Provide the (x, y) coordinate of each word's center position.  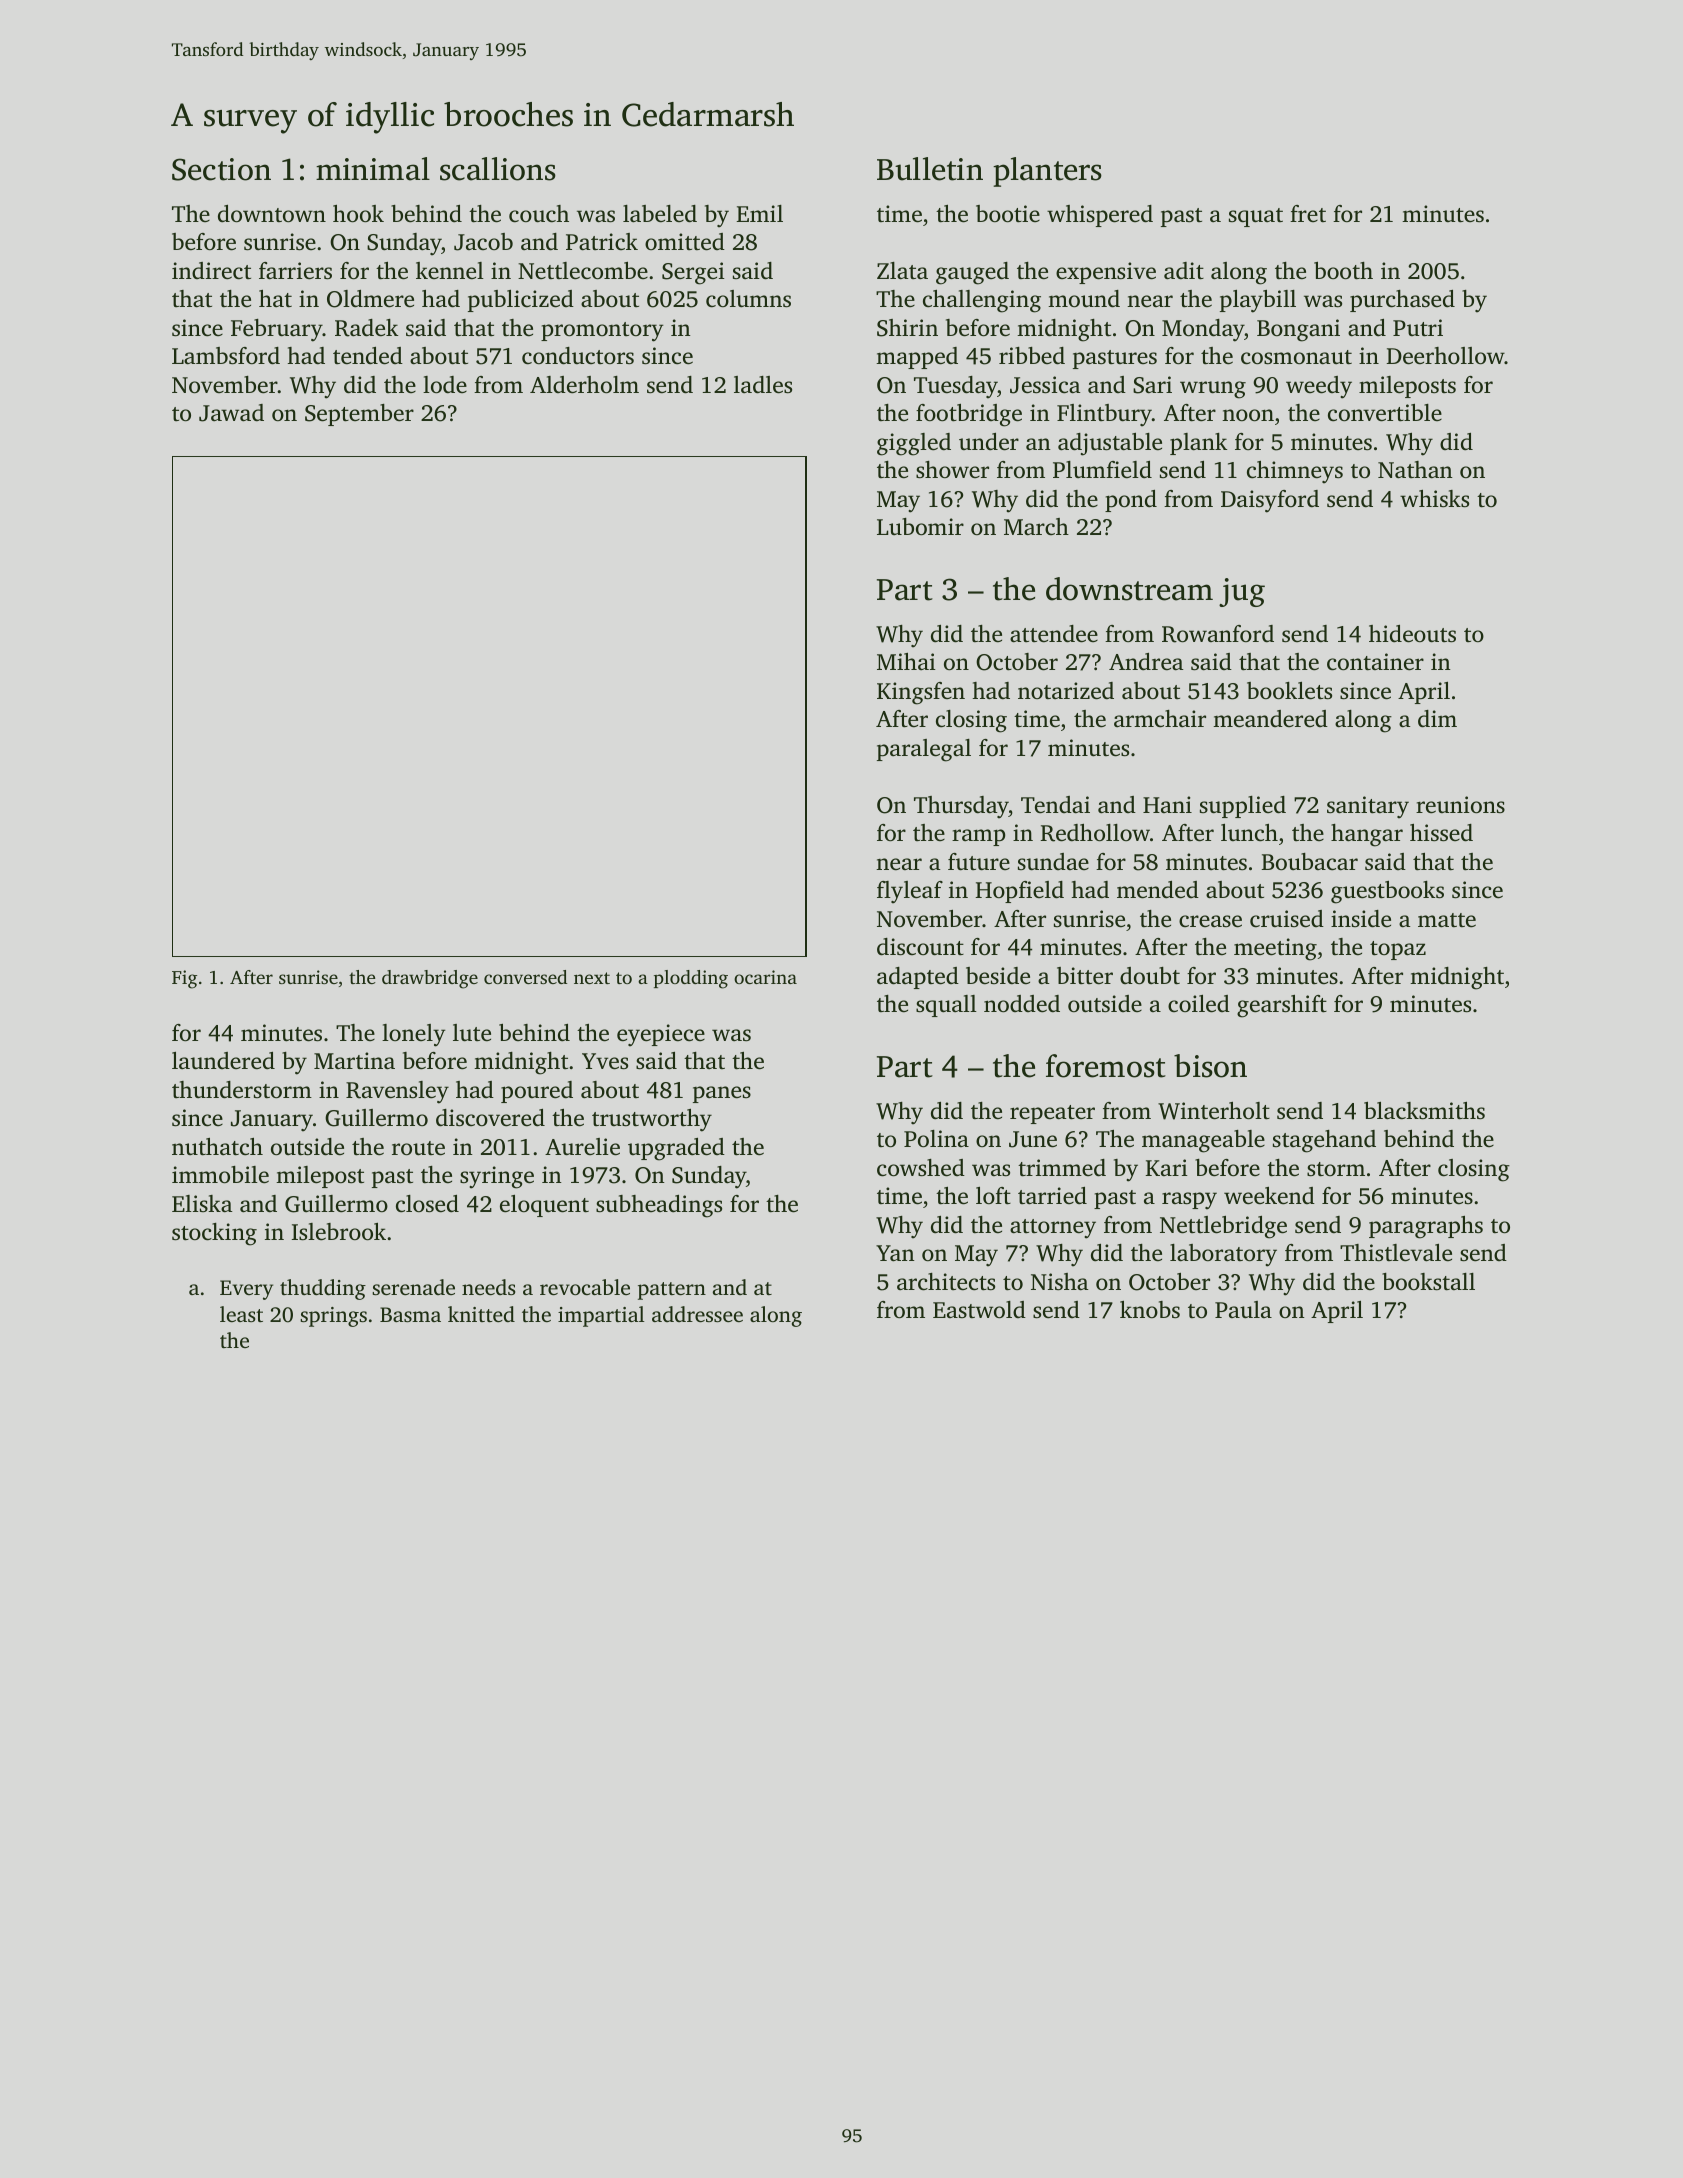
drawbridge (430, 979)
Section (221, 169)
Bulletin (930, 169)
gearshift (1282, 1006)
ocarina (765, 977)
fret (1308, 213)
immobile (220, 1175)
